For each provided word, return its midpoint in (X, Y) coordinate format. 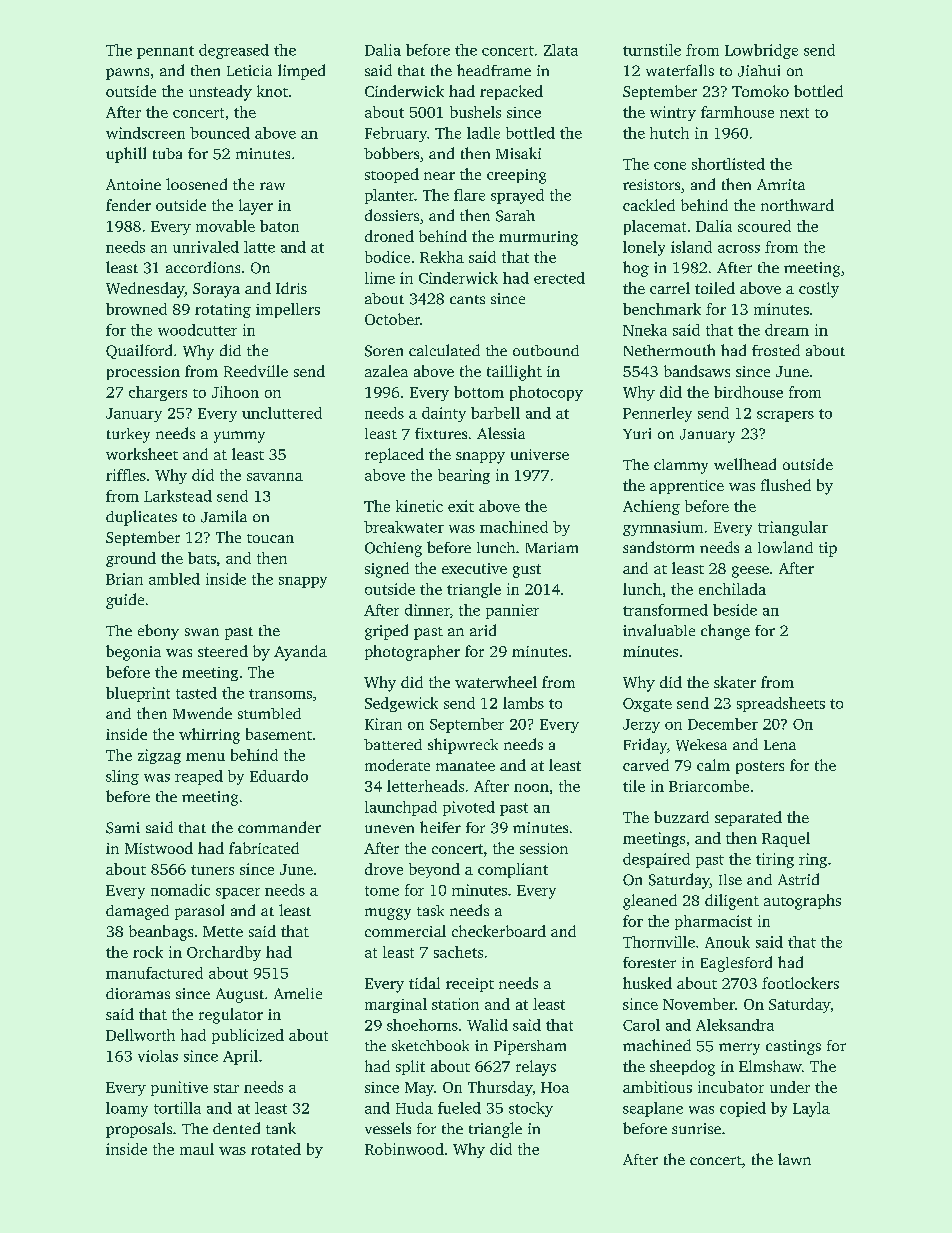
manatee (465, 766)
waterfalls (680, 70)
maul (197, 1149)
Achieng (651, 507)
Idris (291, 288)
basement (279, 734)
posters (760, 767)
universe (540, 454)
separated (748, 818)
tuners (212, 870)
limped (301, 72)
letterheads (425, 786)
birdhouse (748, 392)
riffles (126, 475)
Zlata (561, 50)
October (392, 319)
